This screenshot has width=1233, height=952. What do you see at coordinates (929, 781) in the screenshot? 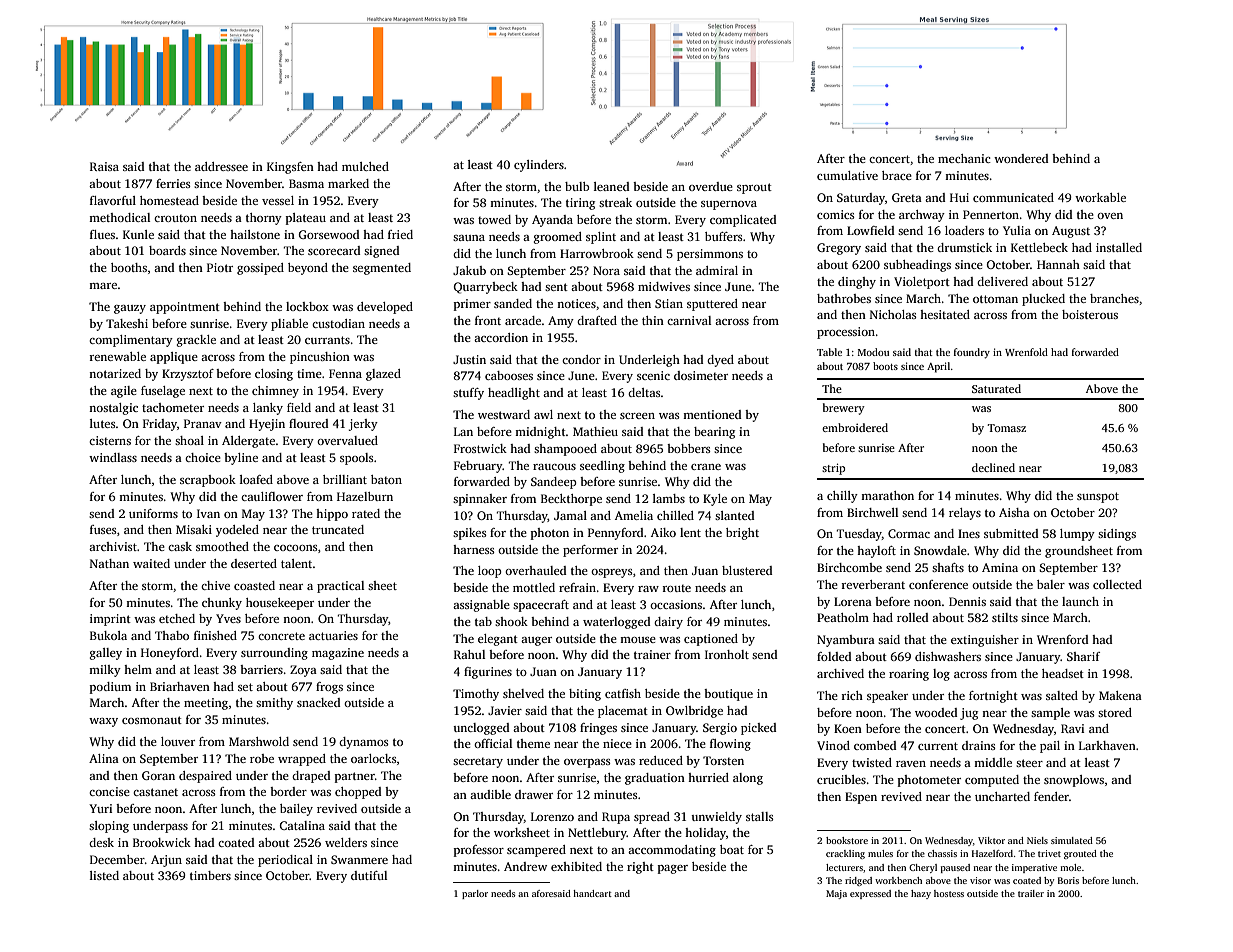
I see `photometer` at bounding box center [929, 781].
